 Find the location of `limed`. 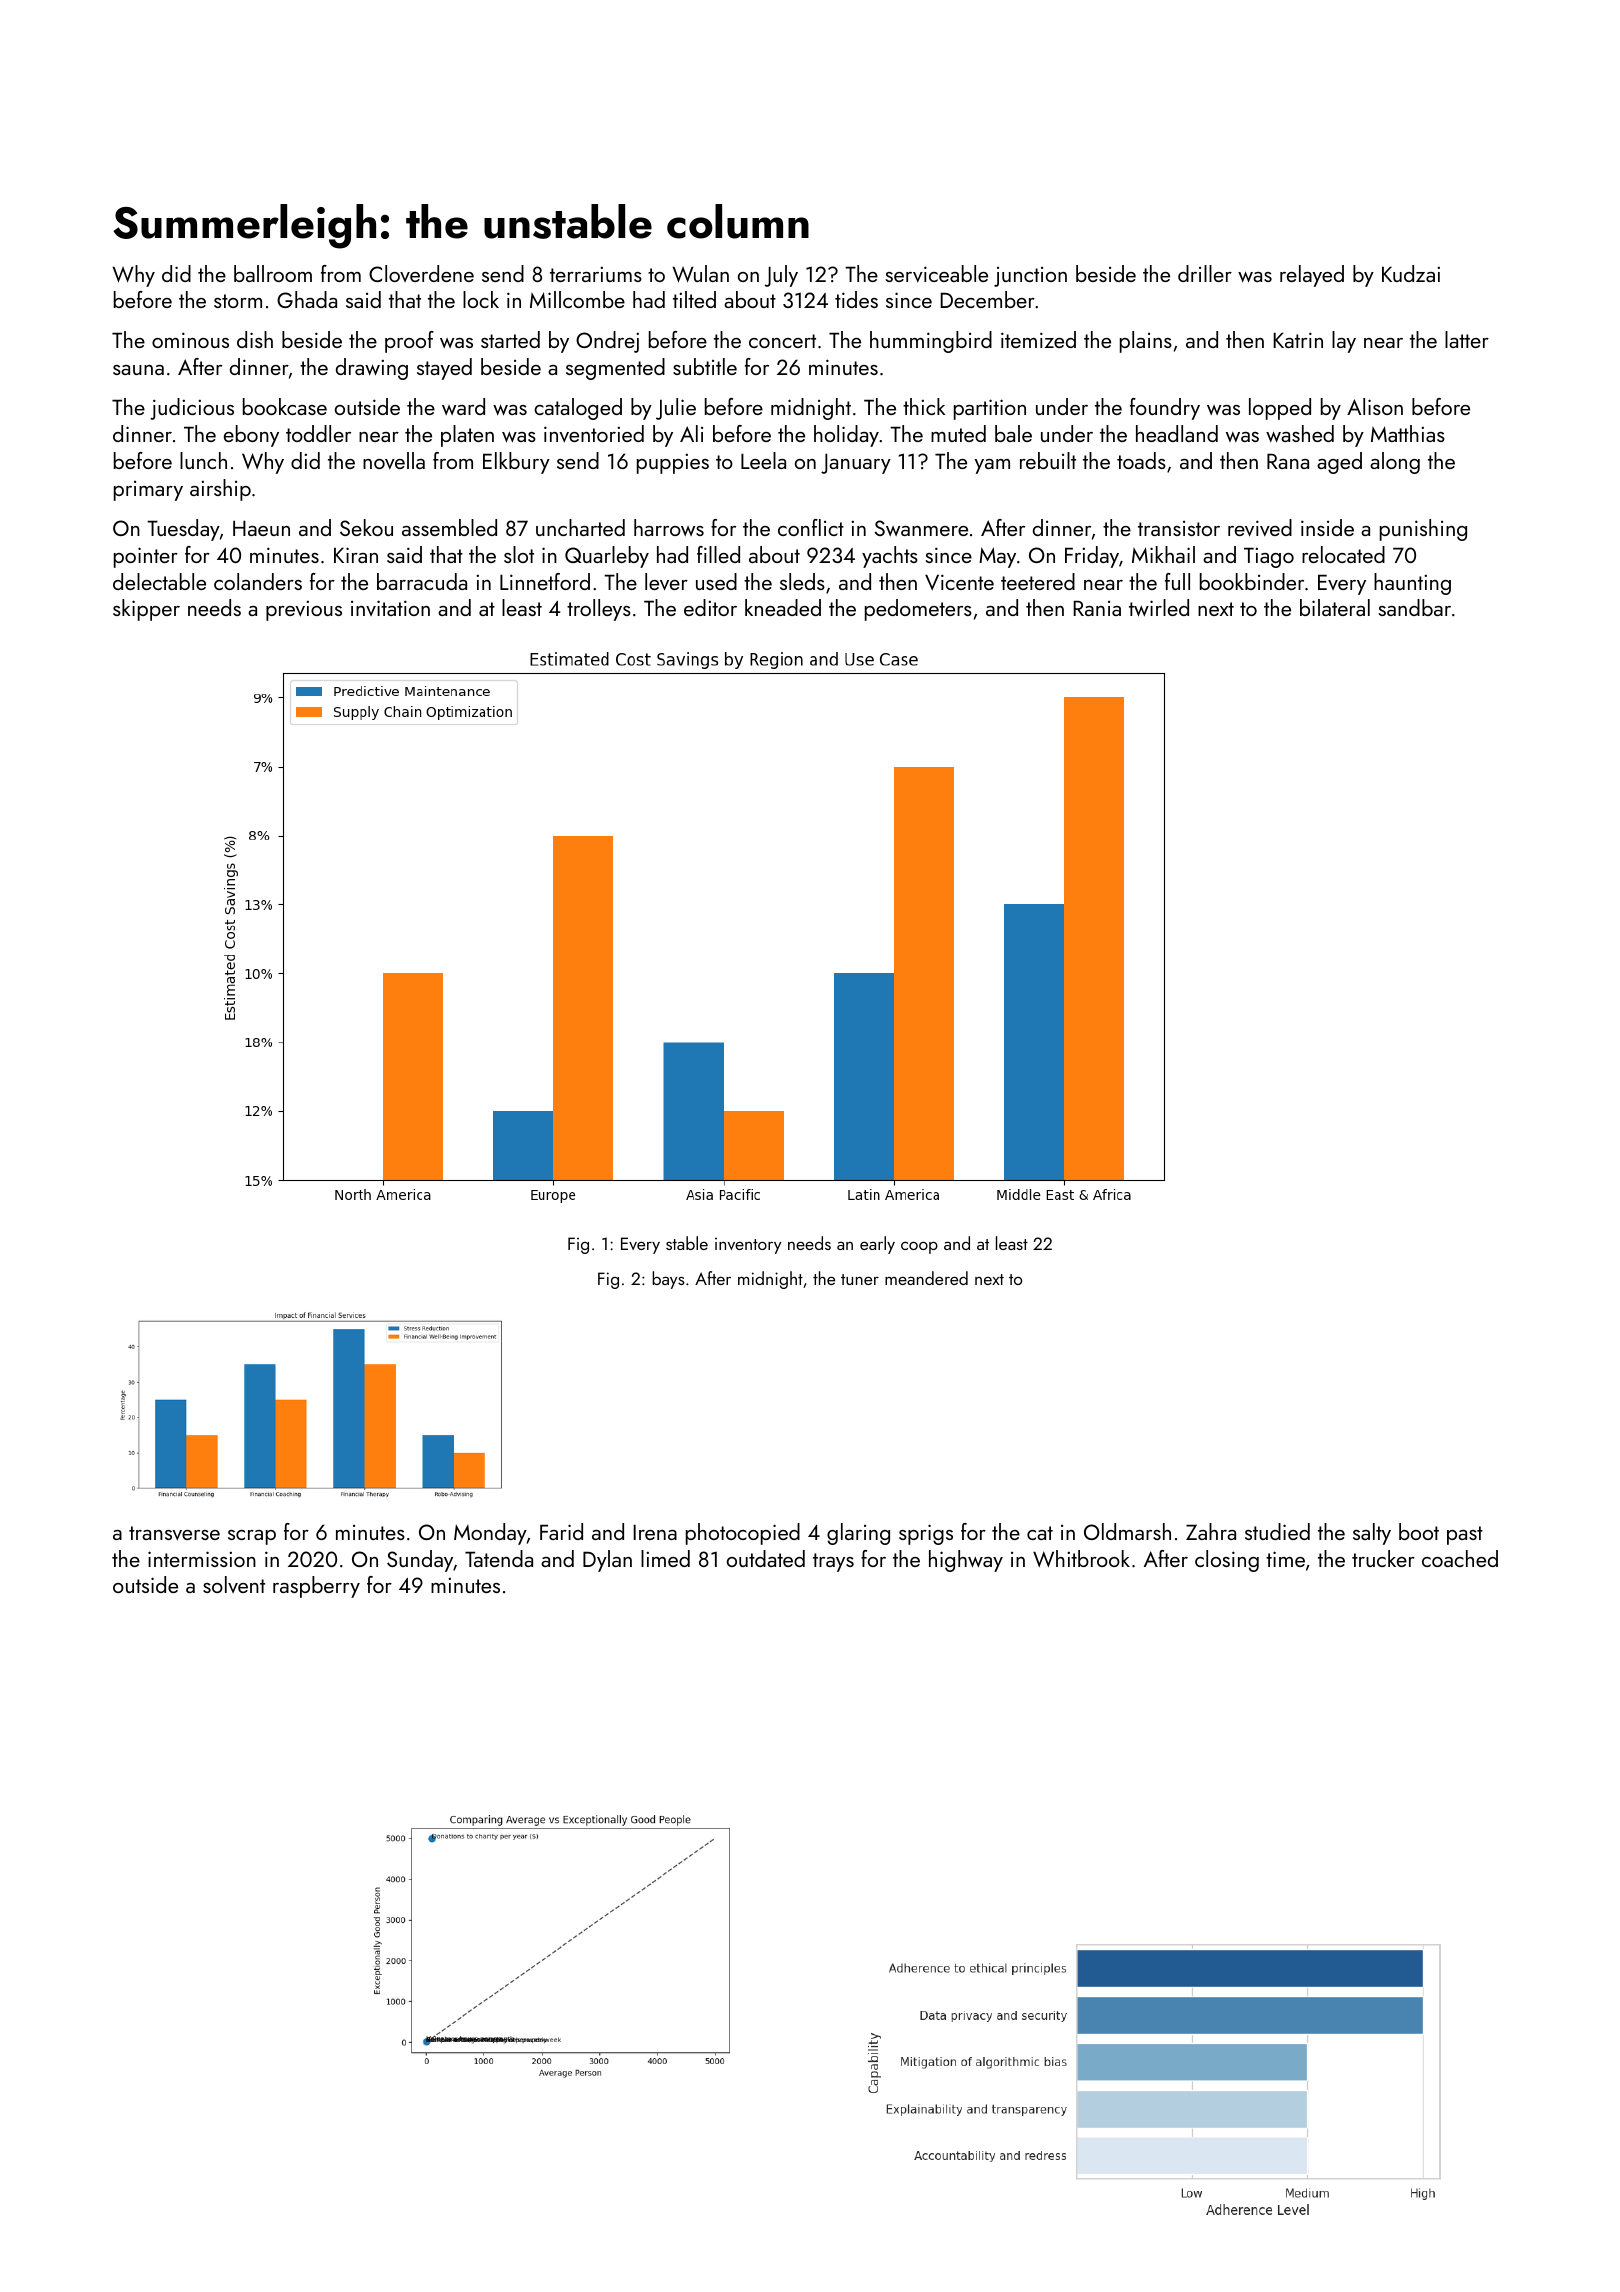

limed is located at coordinates (665, 1558).
